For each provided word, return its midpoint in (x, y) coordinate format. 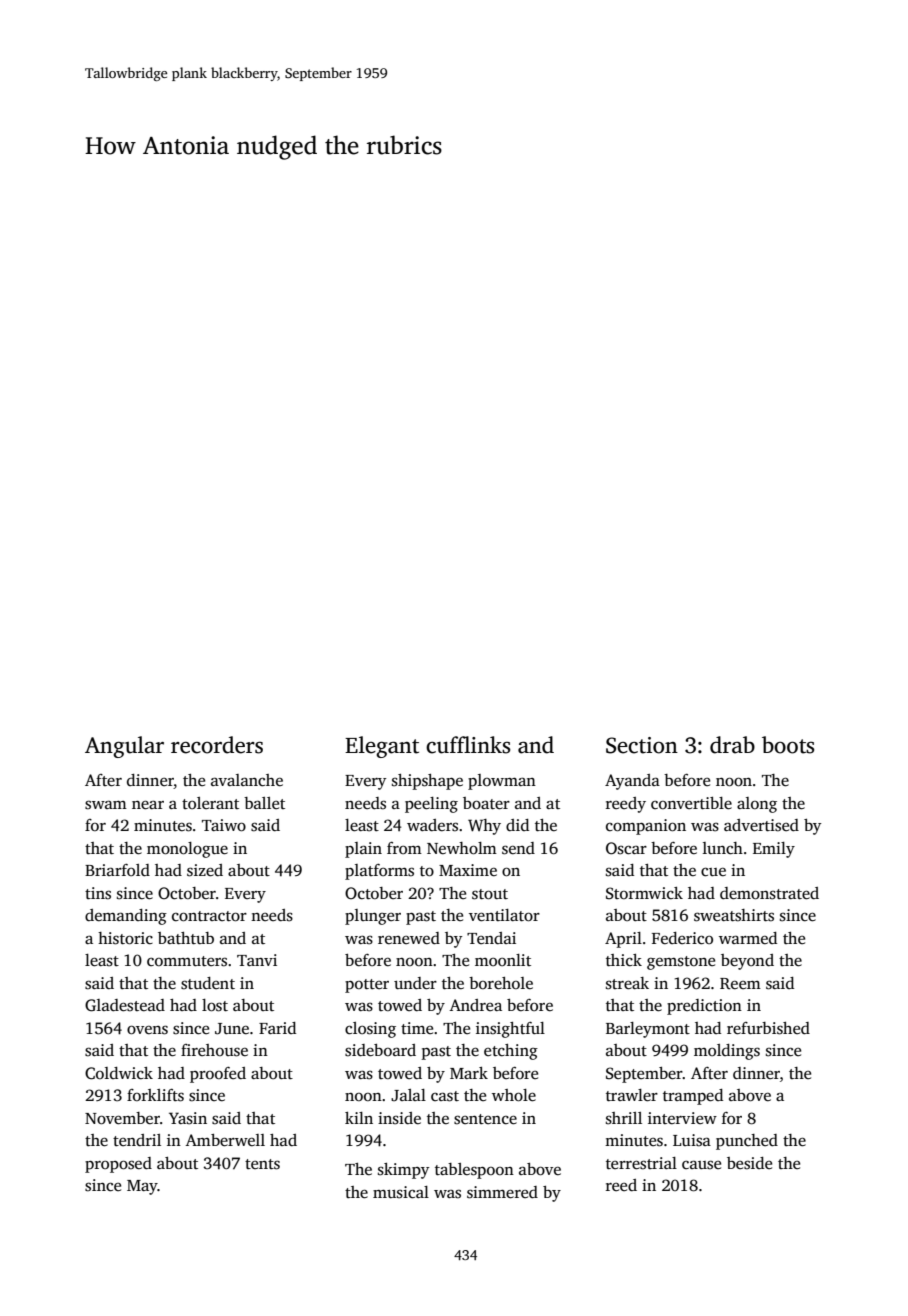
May (142, 1187)
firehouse (214, 1050)
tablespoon (474, 1171)
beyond (747, 962)
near (148, 805)
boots (788, 745)
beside (749, 1163)
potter (367, 986)
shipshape (427, 782)
